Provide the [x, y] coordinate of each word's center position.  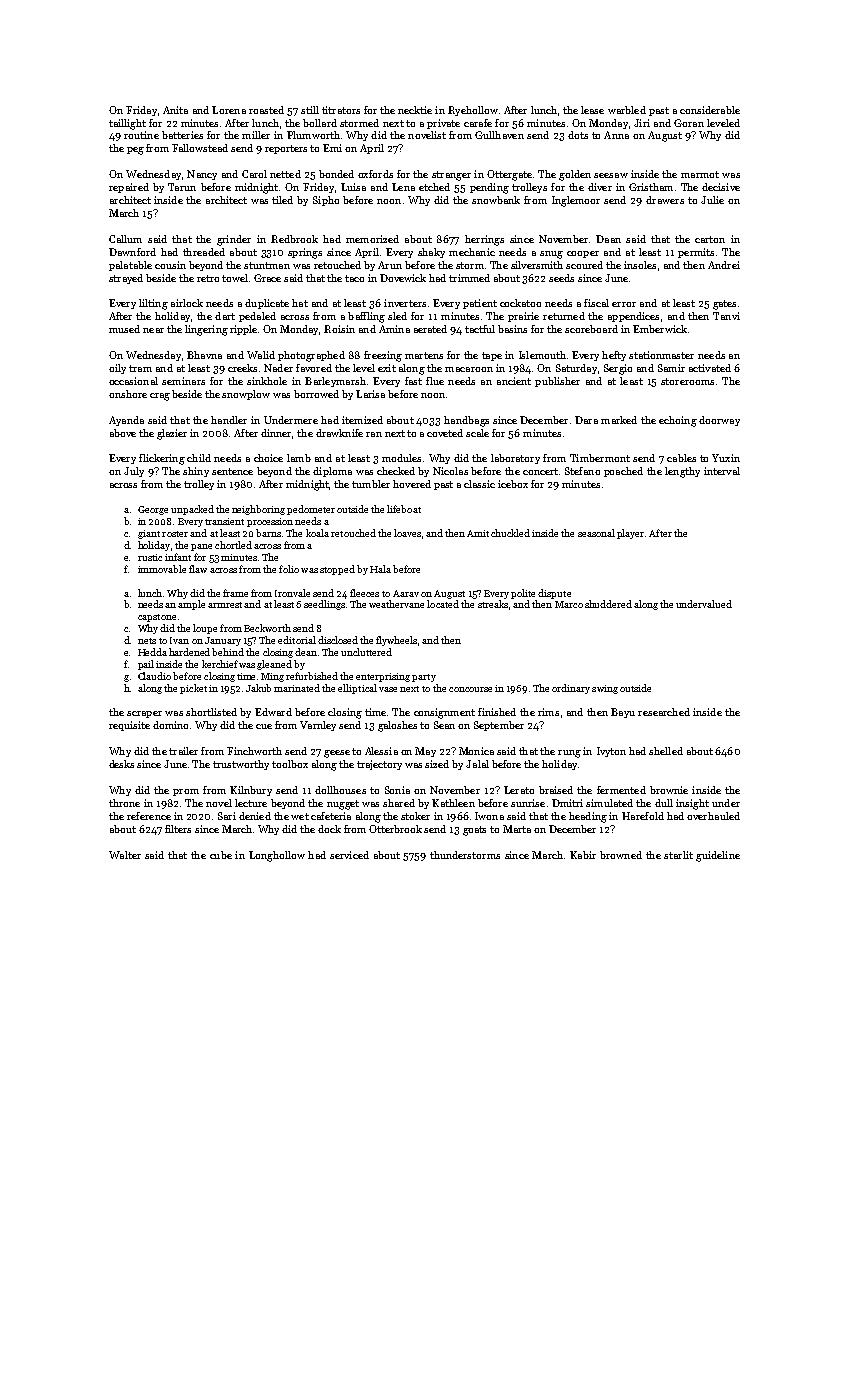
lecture [251, 803]
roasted [266, 110]
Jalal [477, 764]
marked [619, 420]
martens [424, 355]
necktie [415, 110]
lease [592, 110]
